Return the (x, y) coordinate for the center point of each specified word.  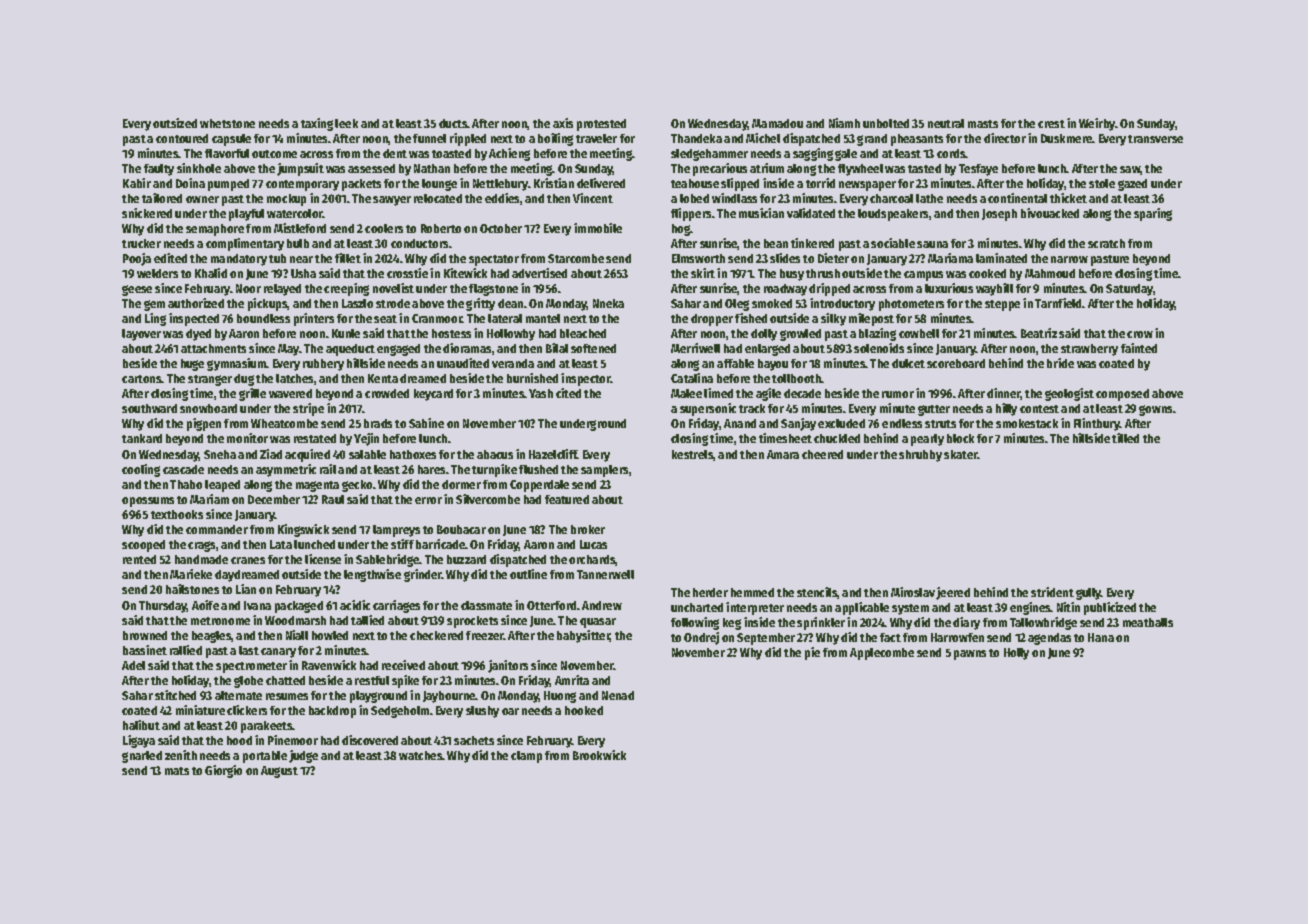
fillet (348, 258)
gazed (1132, 185)
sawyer (392, 201)
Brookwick (599, 755)
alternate (238, 695)
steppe (1002, 305)
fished (751, 318)
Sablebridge (388, 560)
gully (1088, 594)
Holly (1016, 654)
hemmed (752, 592)
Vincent (593, 198)
